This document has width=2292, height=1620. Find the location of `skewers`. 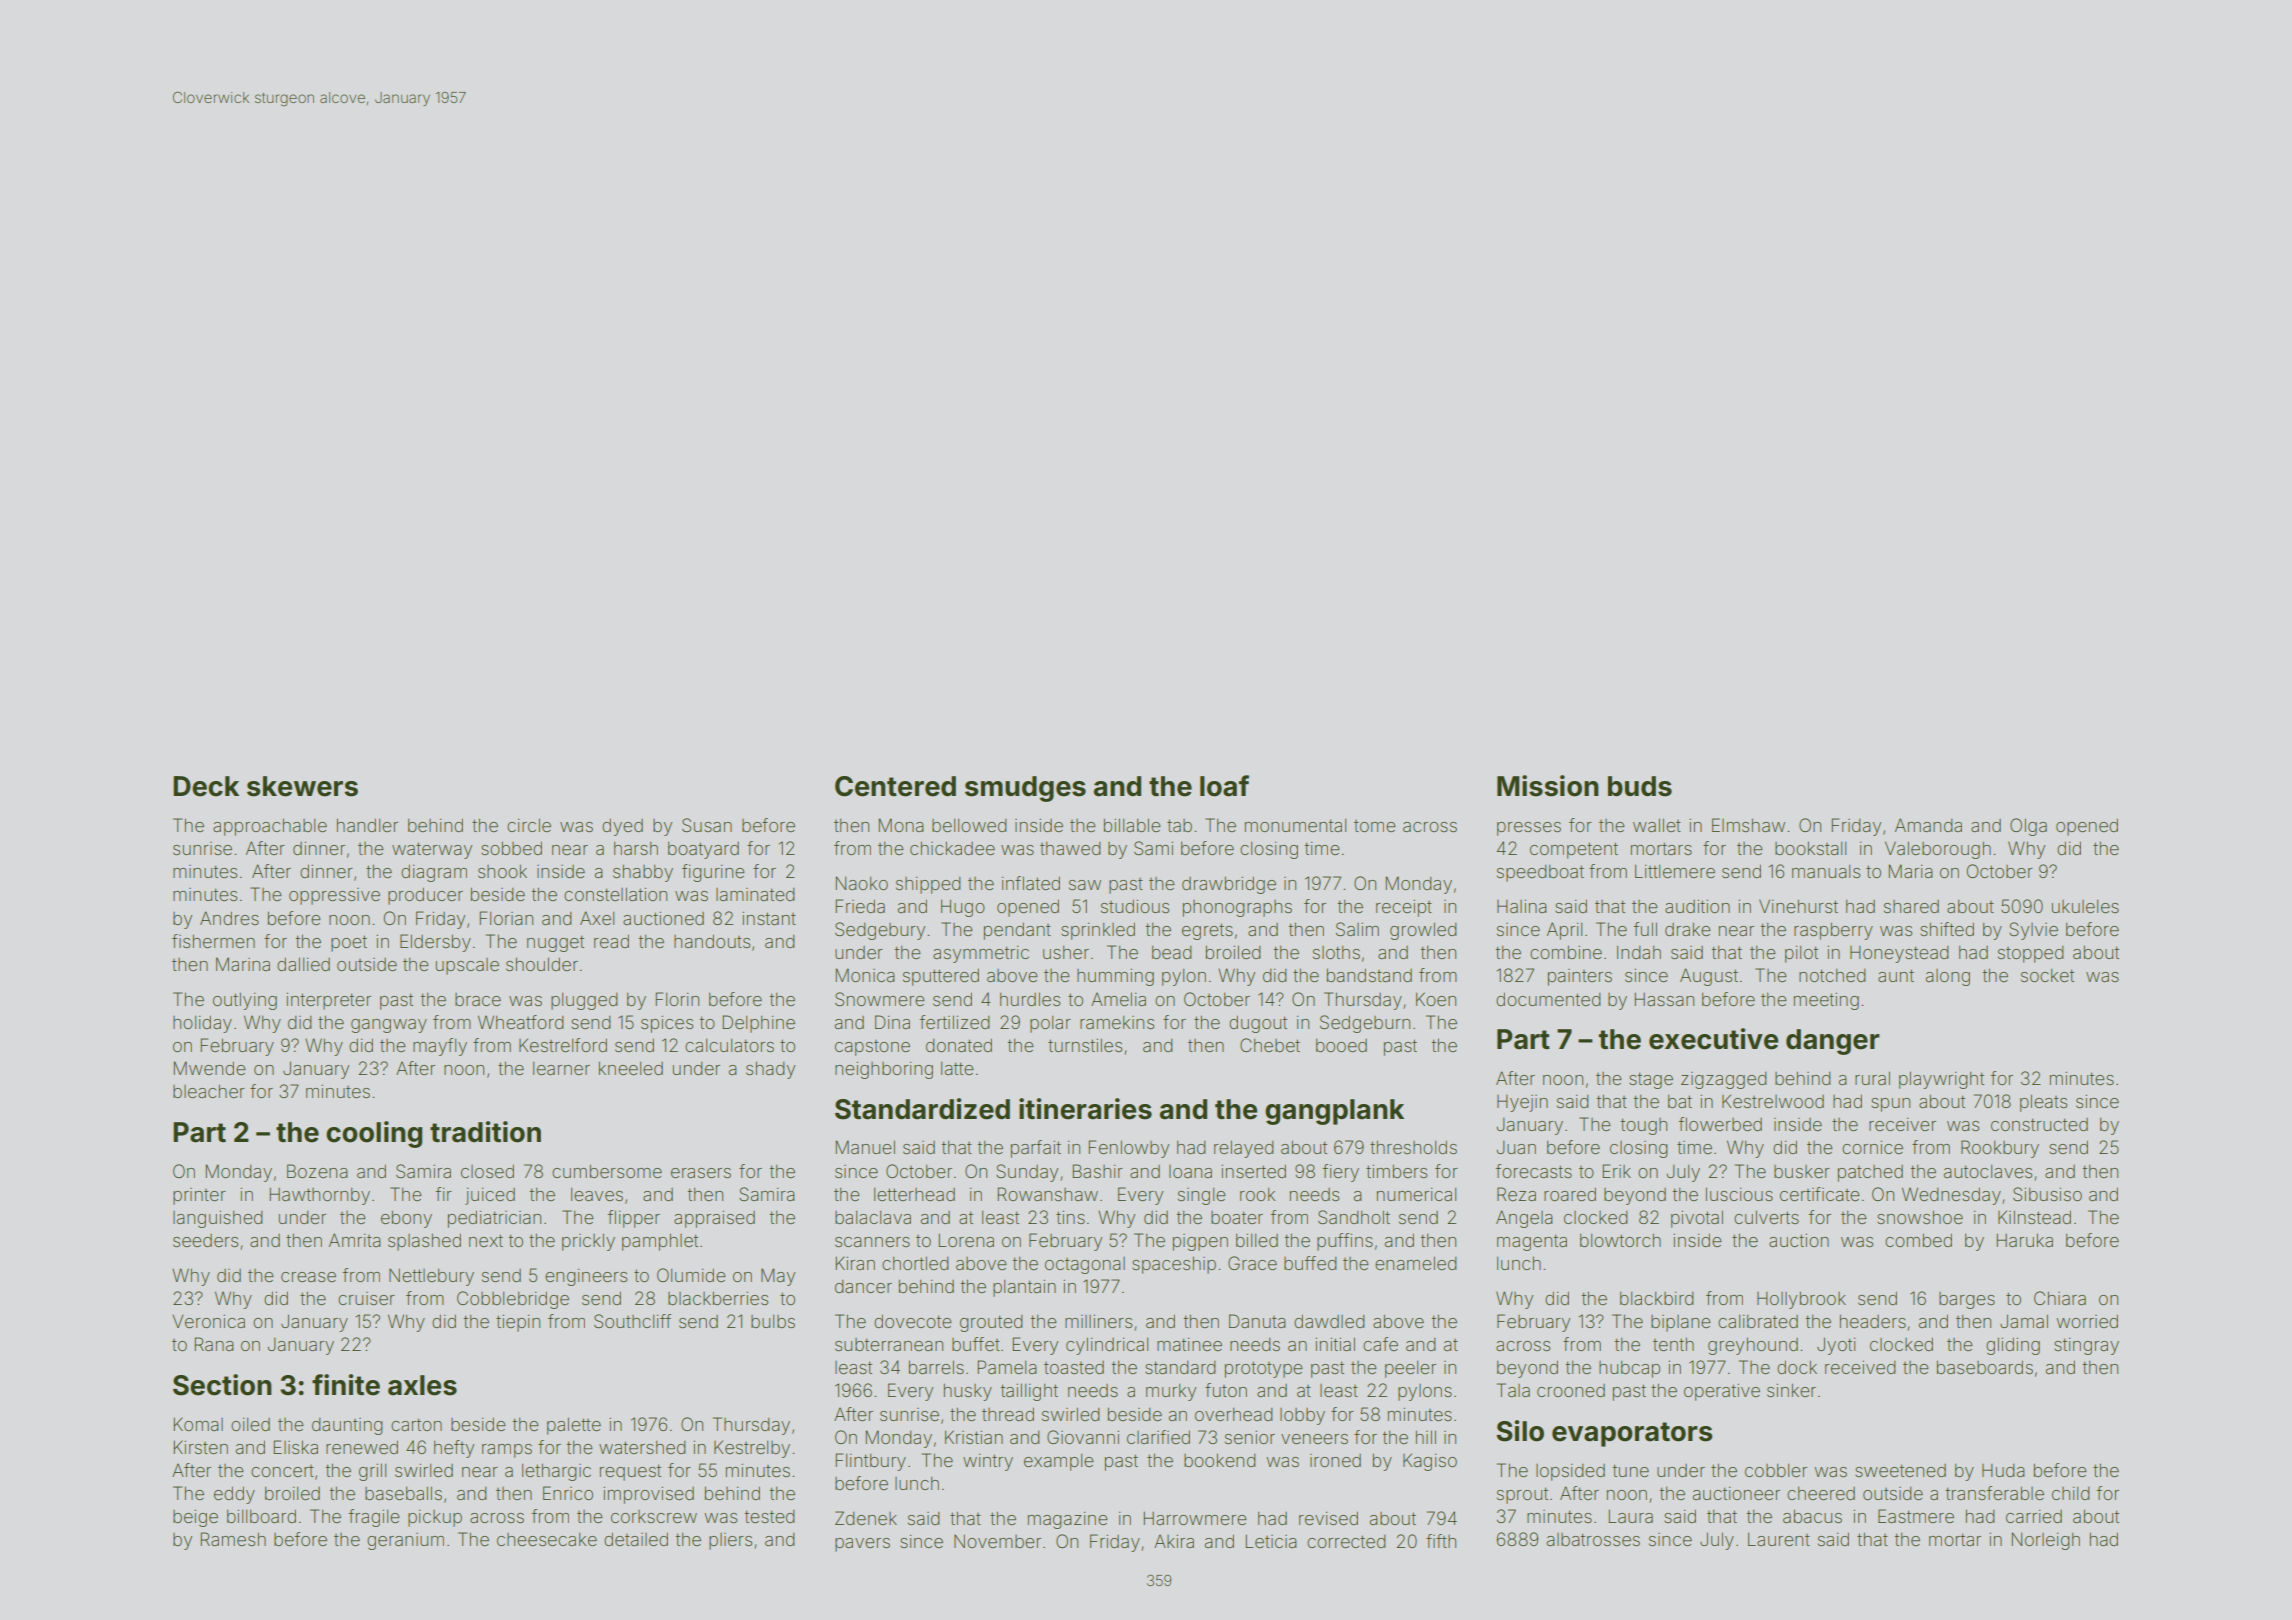

skewers is located at coordinates (302, 786).
